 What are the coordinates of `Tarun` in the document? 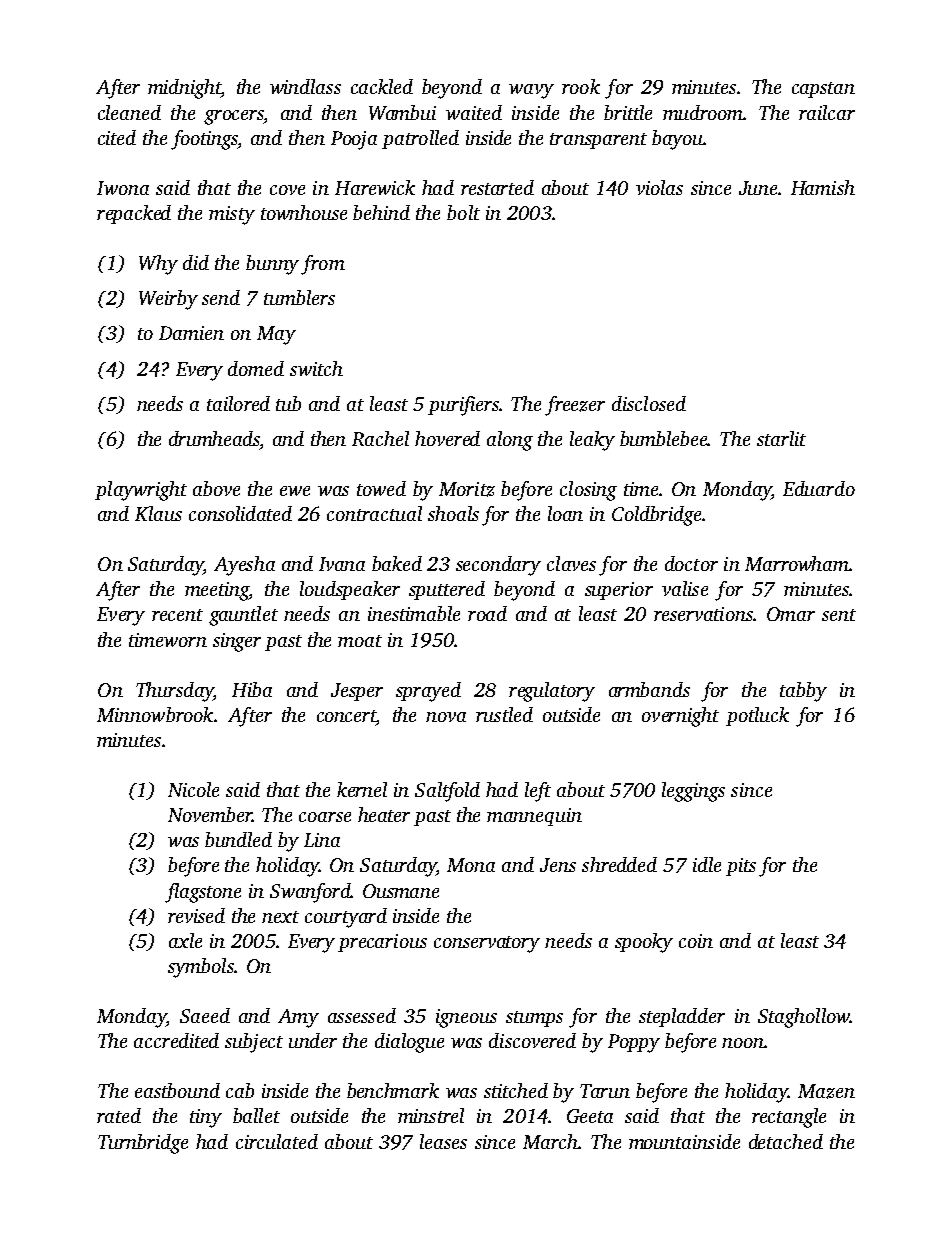 It's located at (605, 1091).
